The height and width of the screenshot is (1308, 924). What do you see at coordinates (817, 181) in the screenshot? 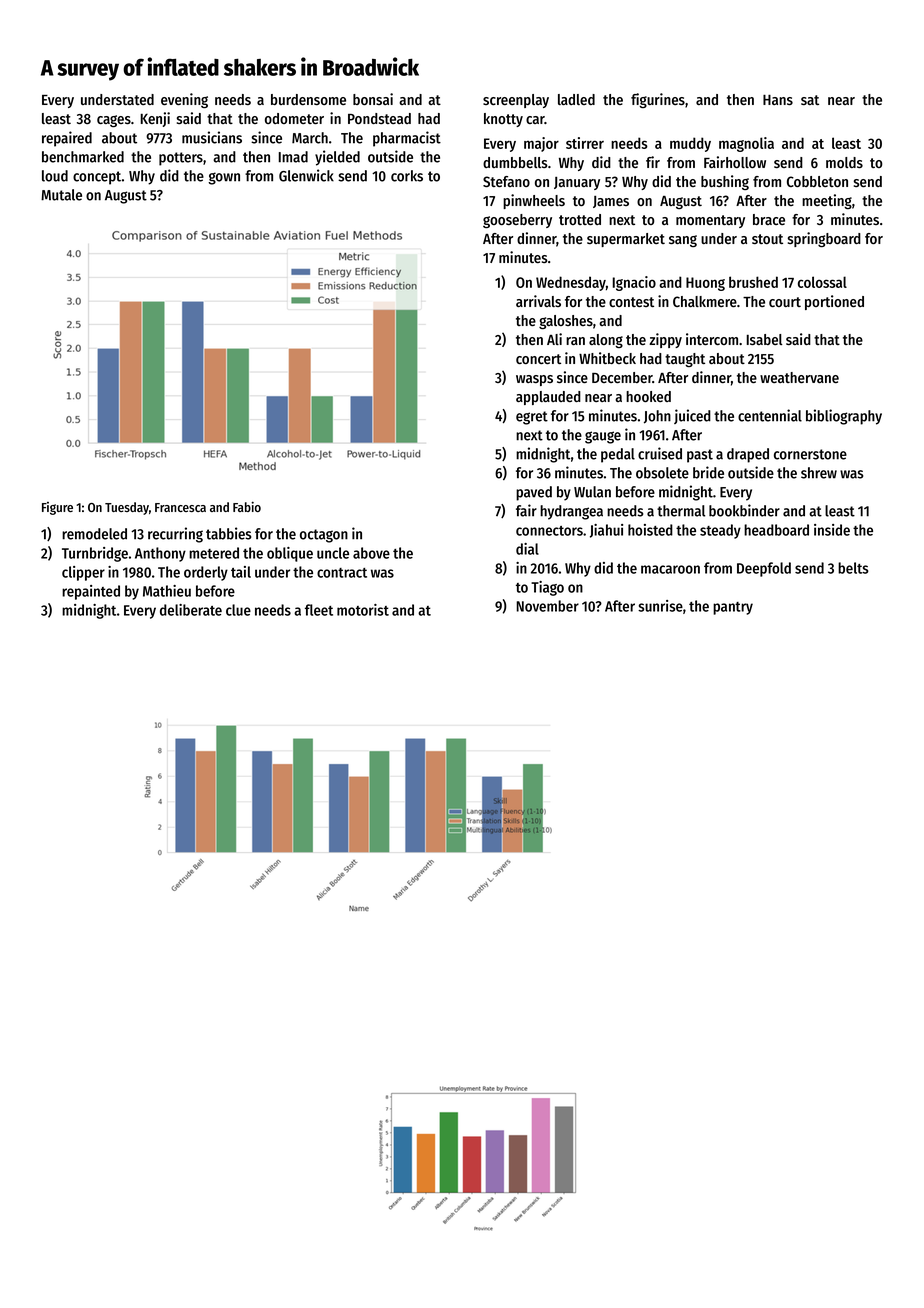
I see `Cobbleton` at bounding box center [817, 181].
